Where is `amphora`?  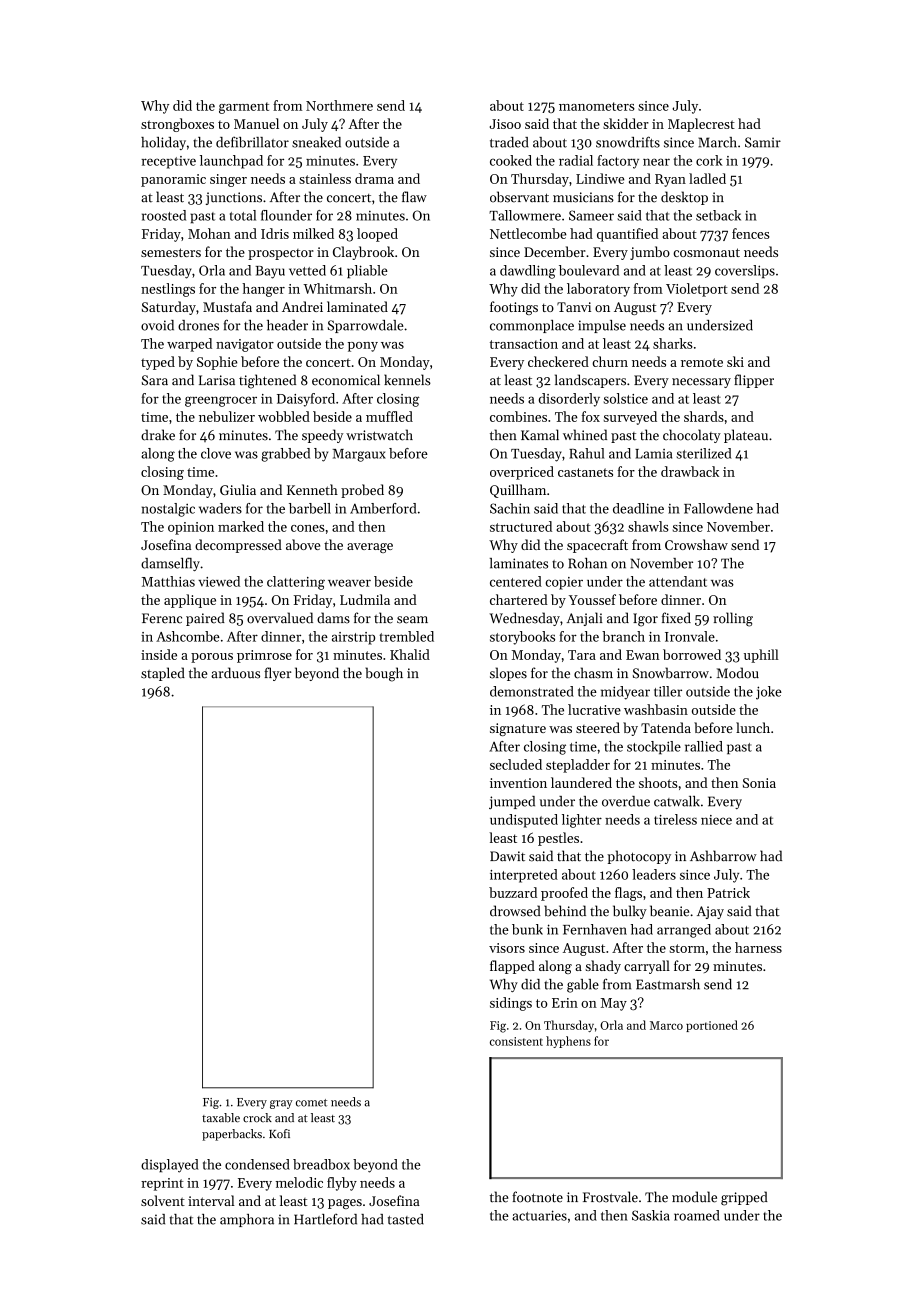
amphora is located at coordinates (247, 1220).
